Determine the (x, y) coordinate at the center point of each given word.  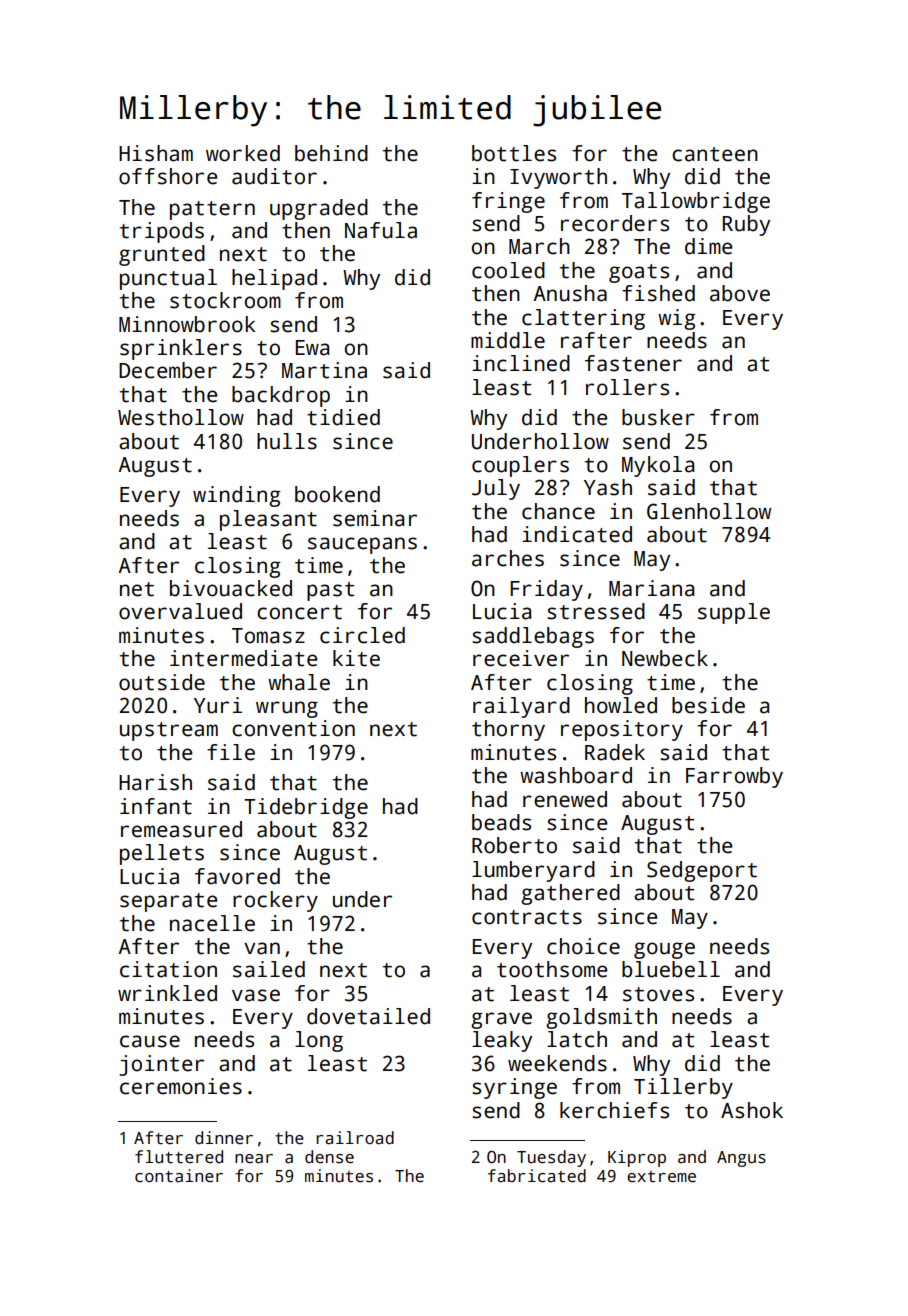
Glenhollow (709, 511)
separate (168, 902)
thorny (508, 730)
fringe (508, 202)
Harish (155, 782)
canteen (715, 154)
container (179, 1176)
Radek (615, 752)
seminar (375, 518)
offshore (168, 176)
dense (329, 1157)
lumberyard (533, 871)
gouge (664, 950)
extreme (661, 1177)
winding (236, 496)
